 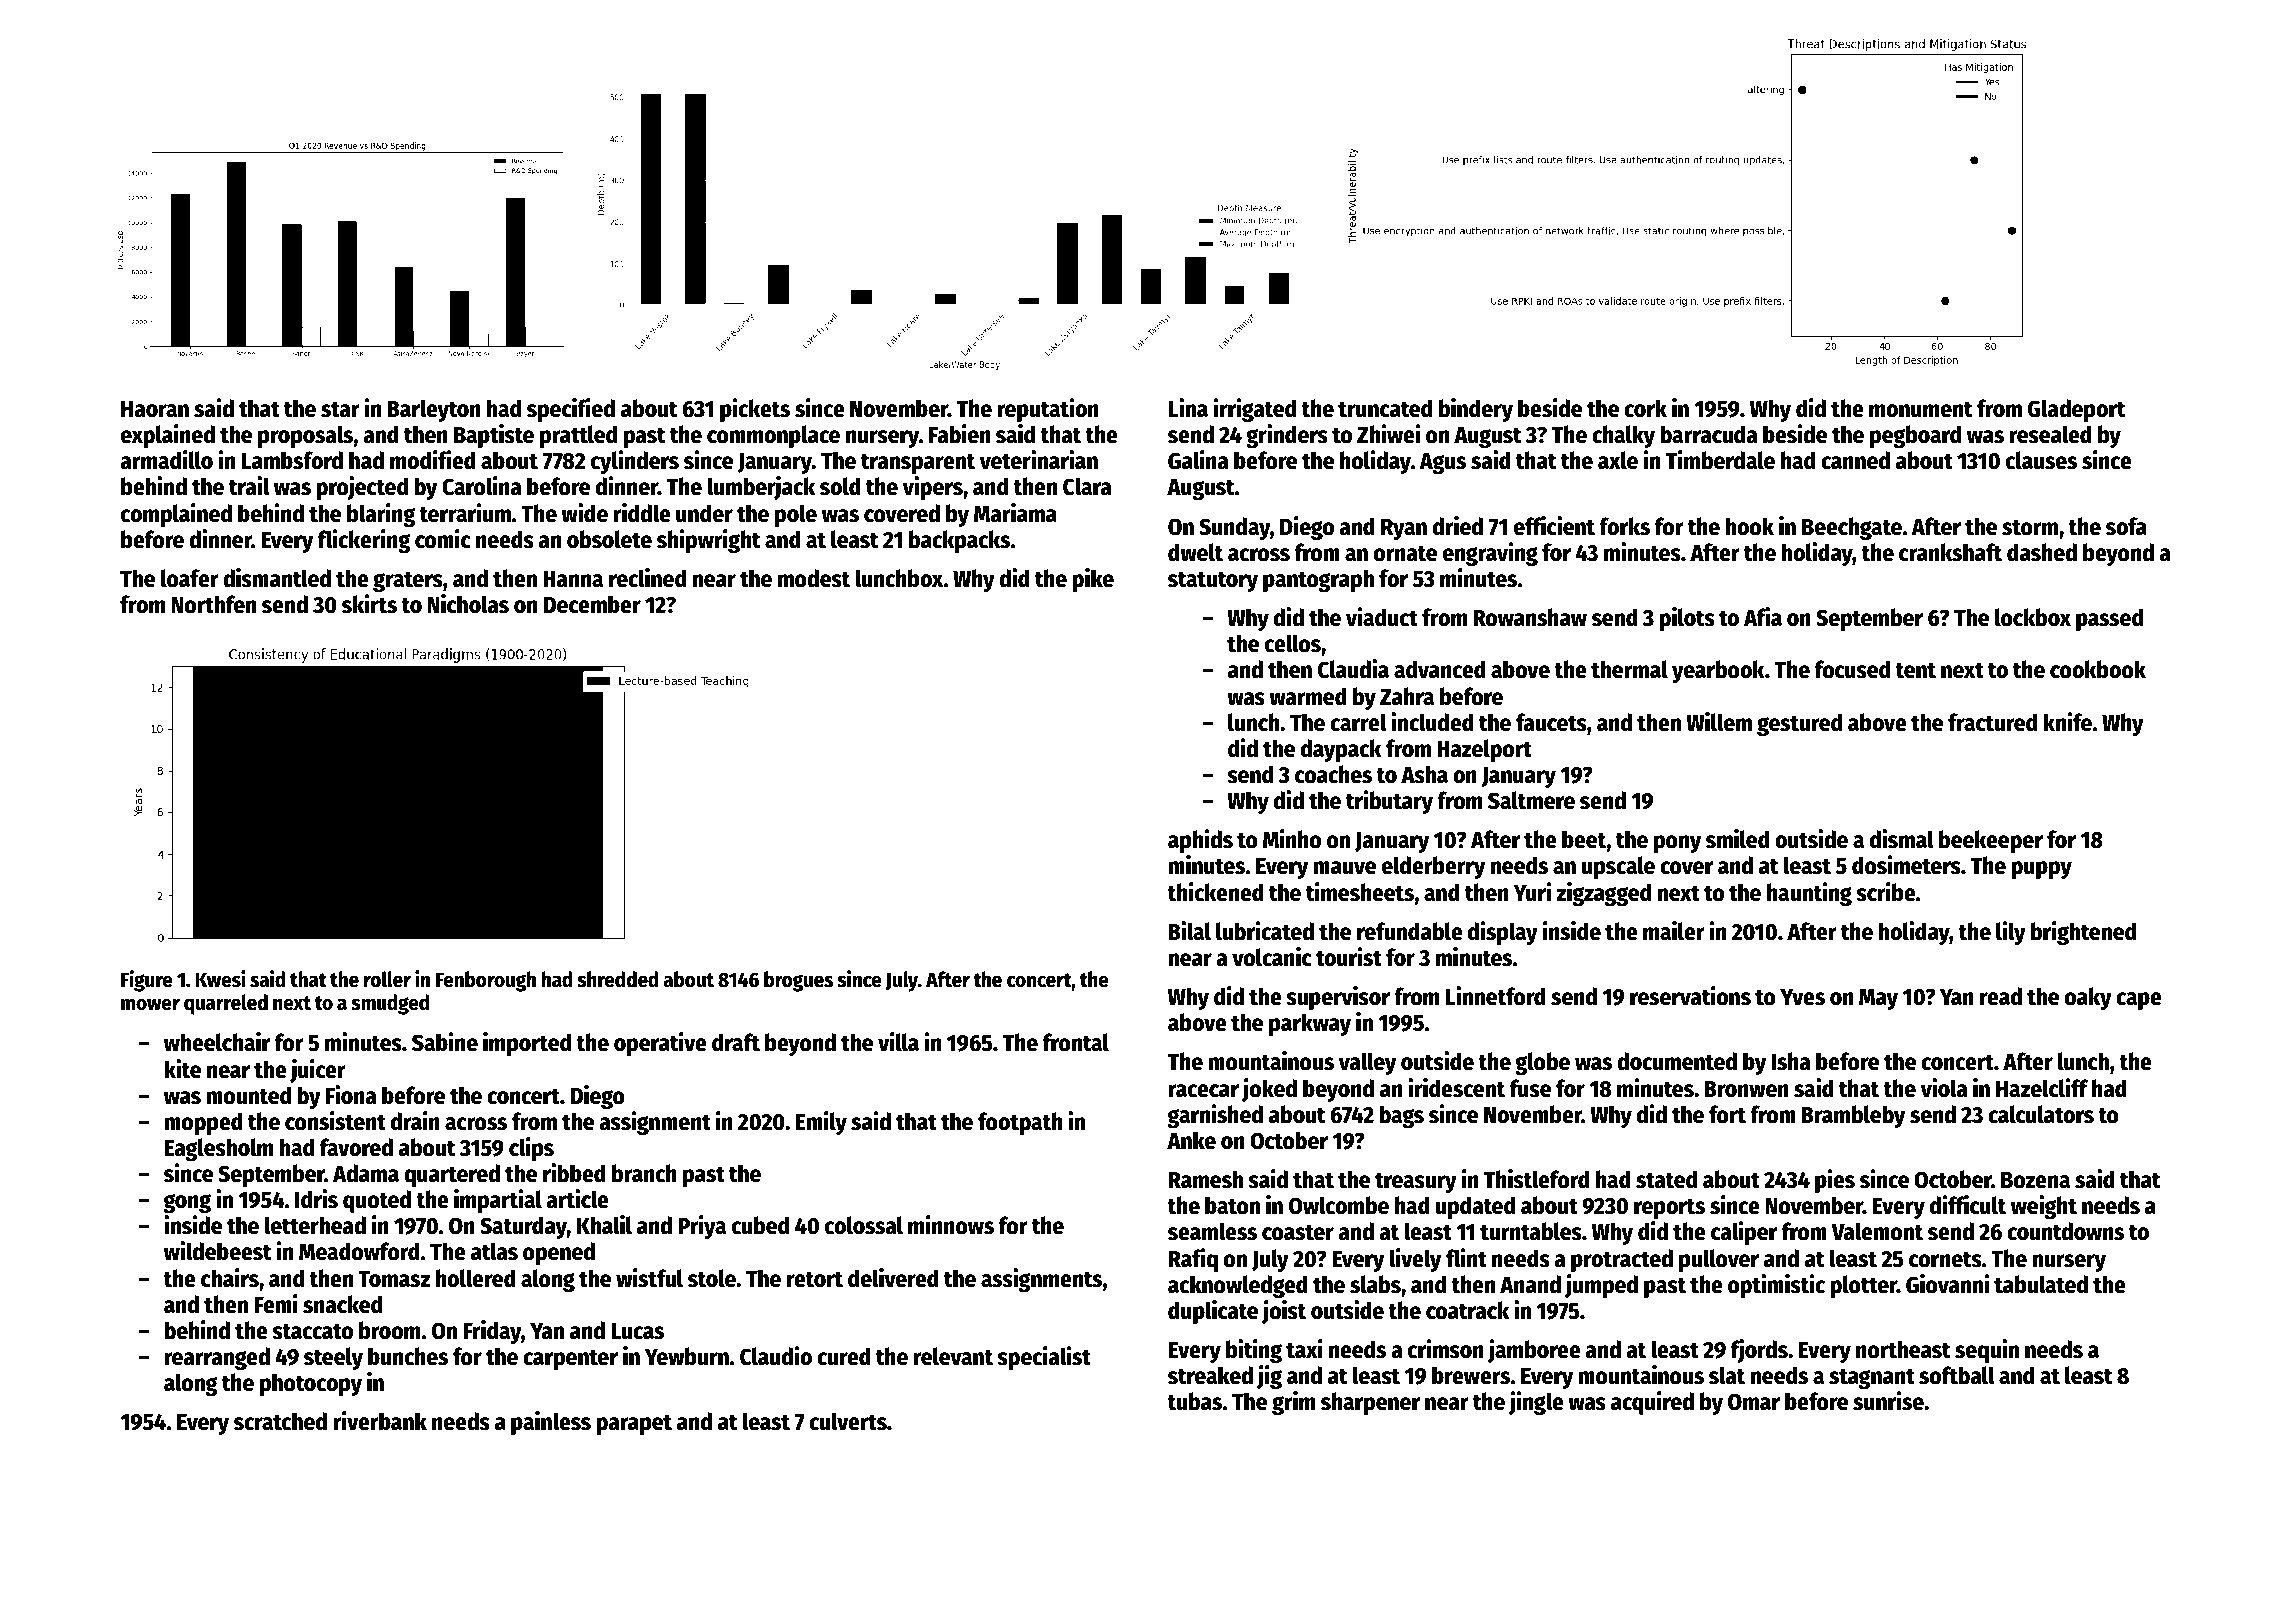 I want to click on Bozena, so click(x=2035, y=1180).
